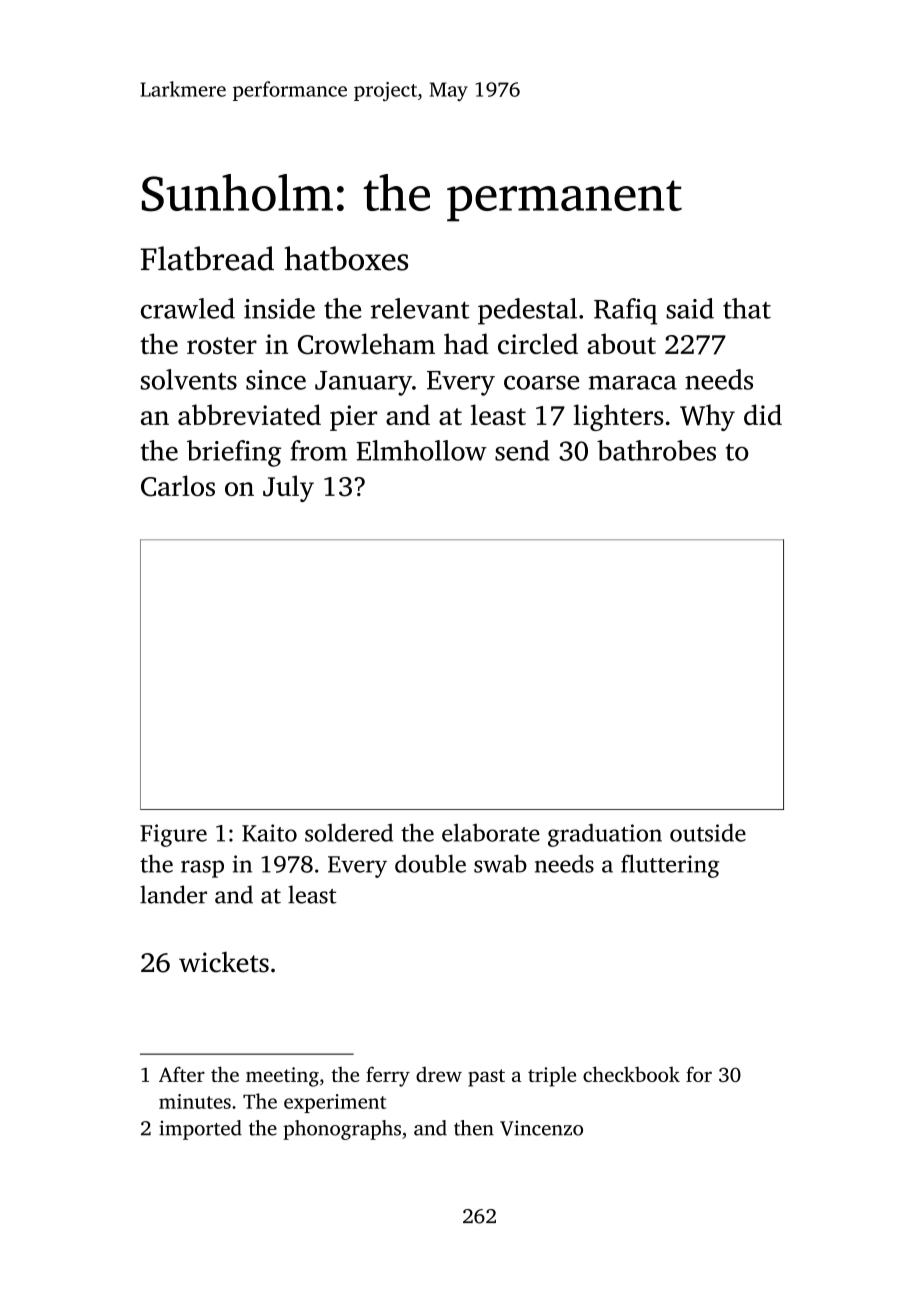  I want to click on soldered, so click(349, 832).
